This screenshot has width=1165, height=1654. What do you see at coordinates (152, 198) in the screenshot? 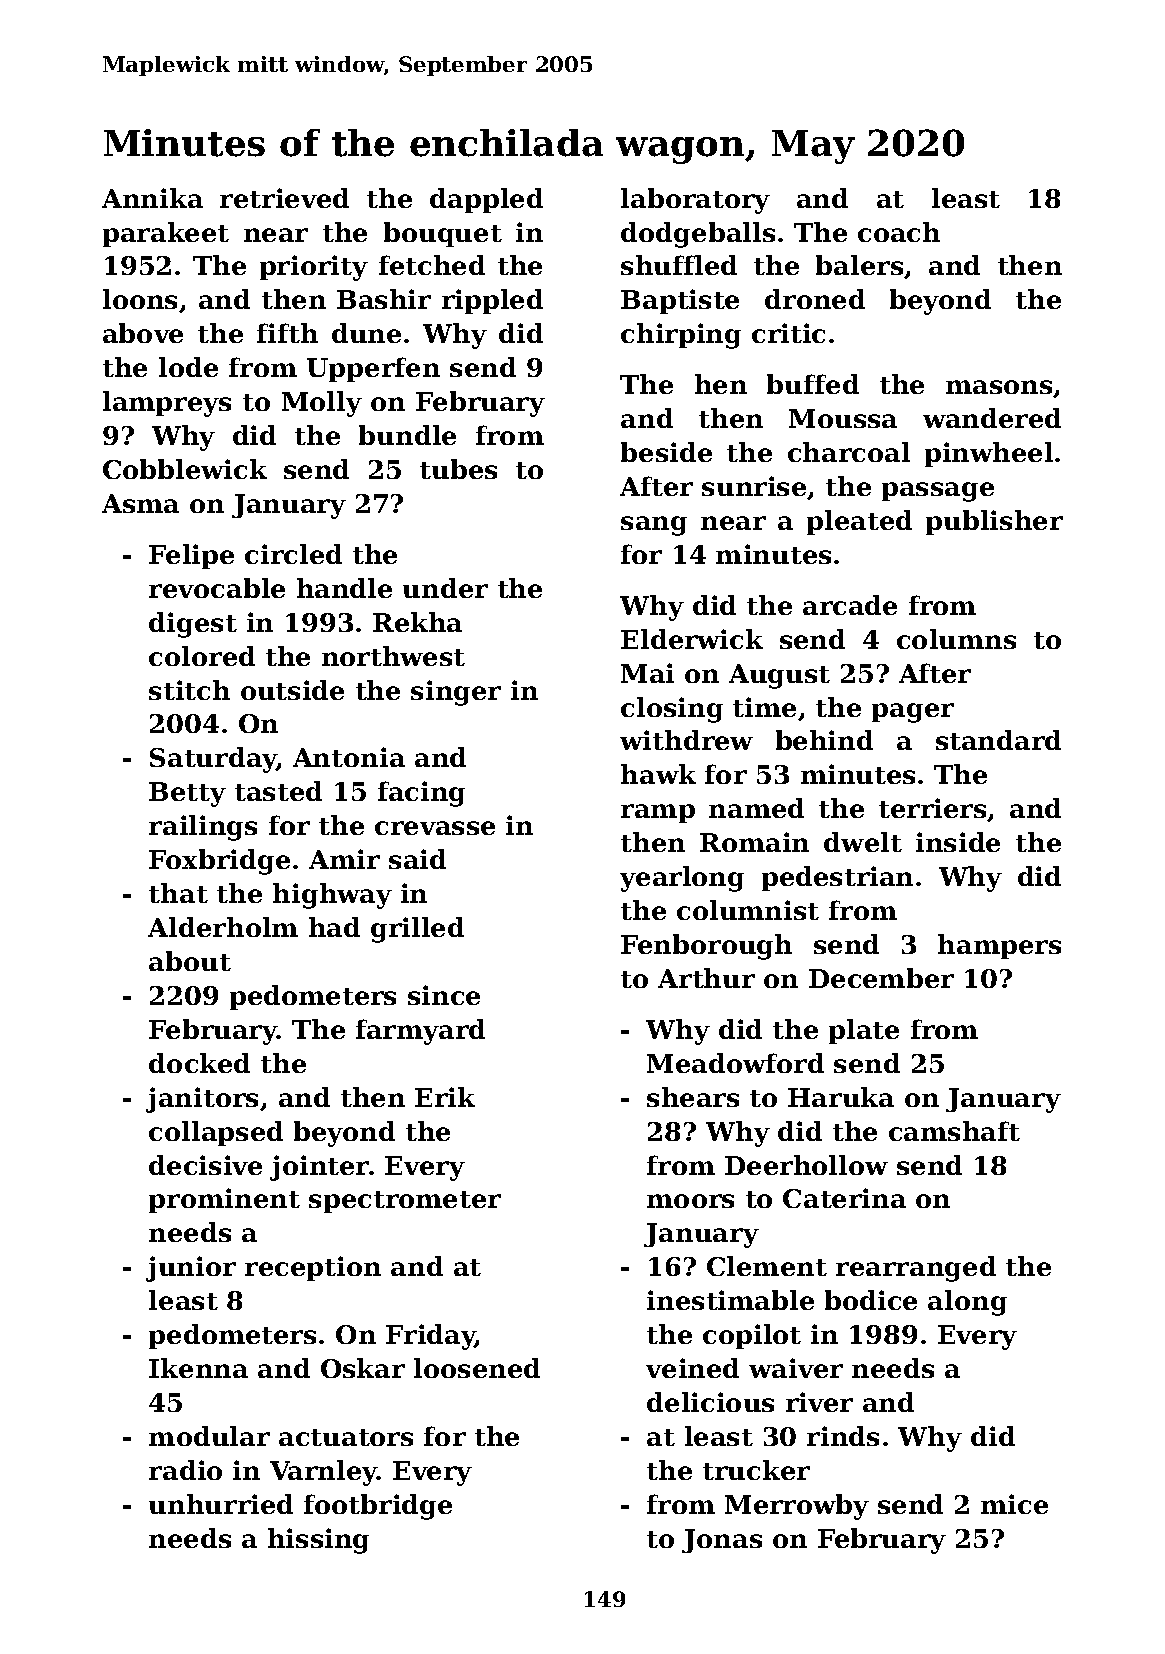
I see `Annika` at bounding box center [152, 198].
